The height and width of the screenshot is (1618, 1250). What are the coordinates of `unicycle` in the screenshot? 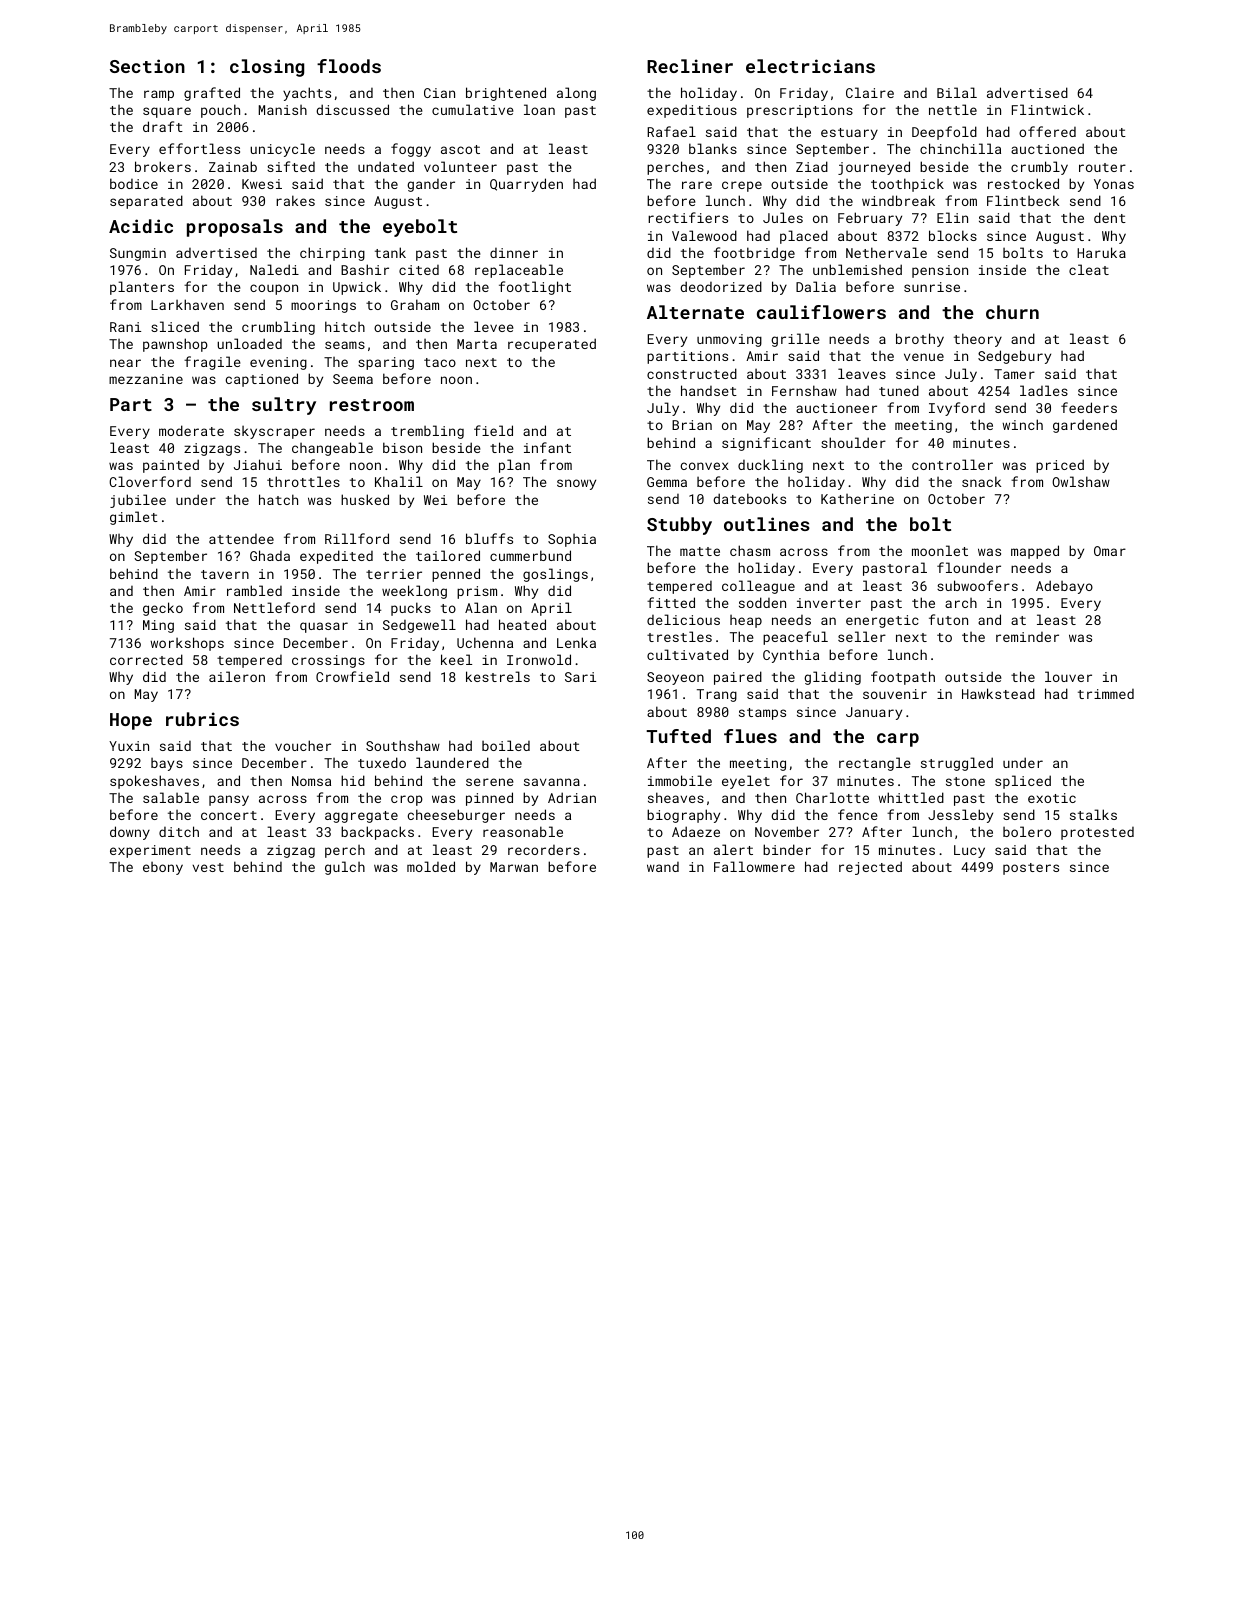 It's located at (282, 150).
